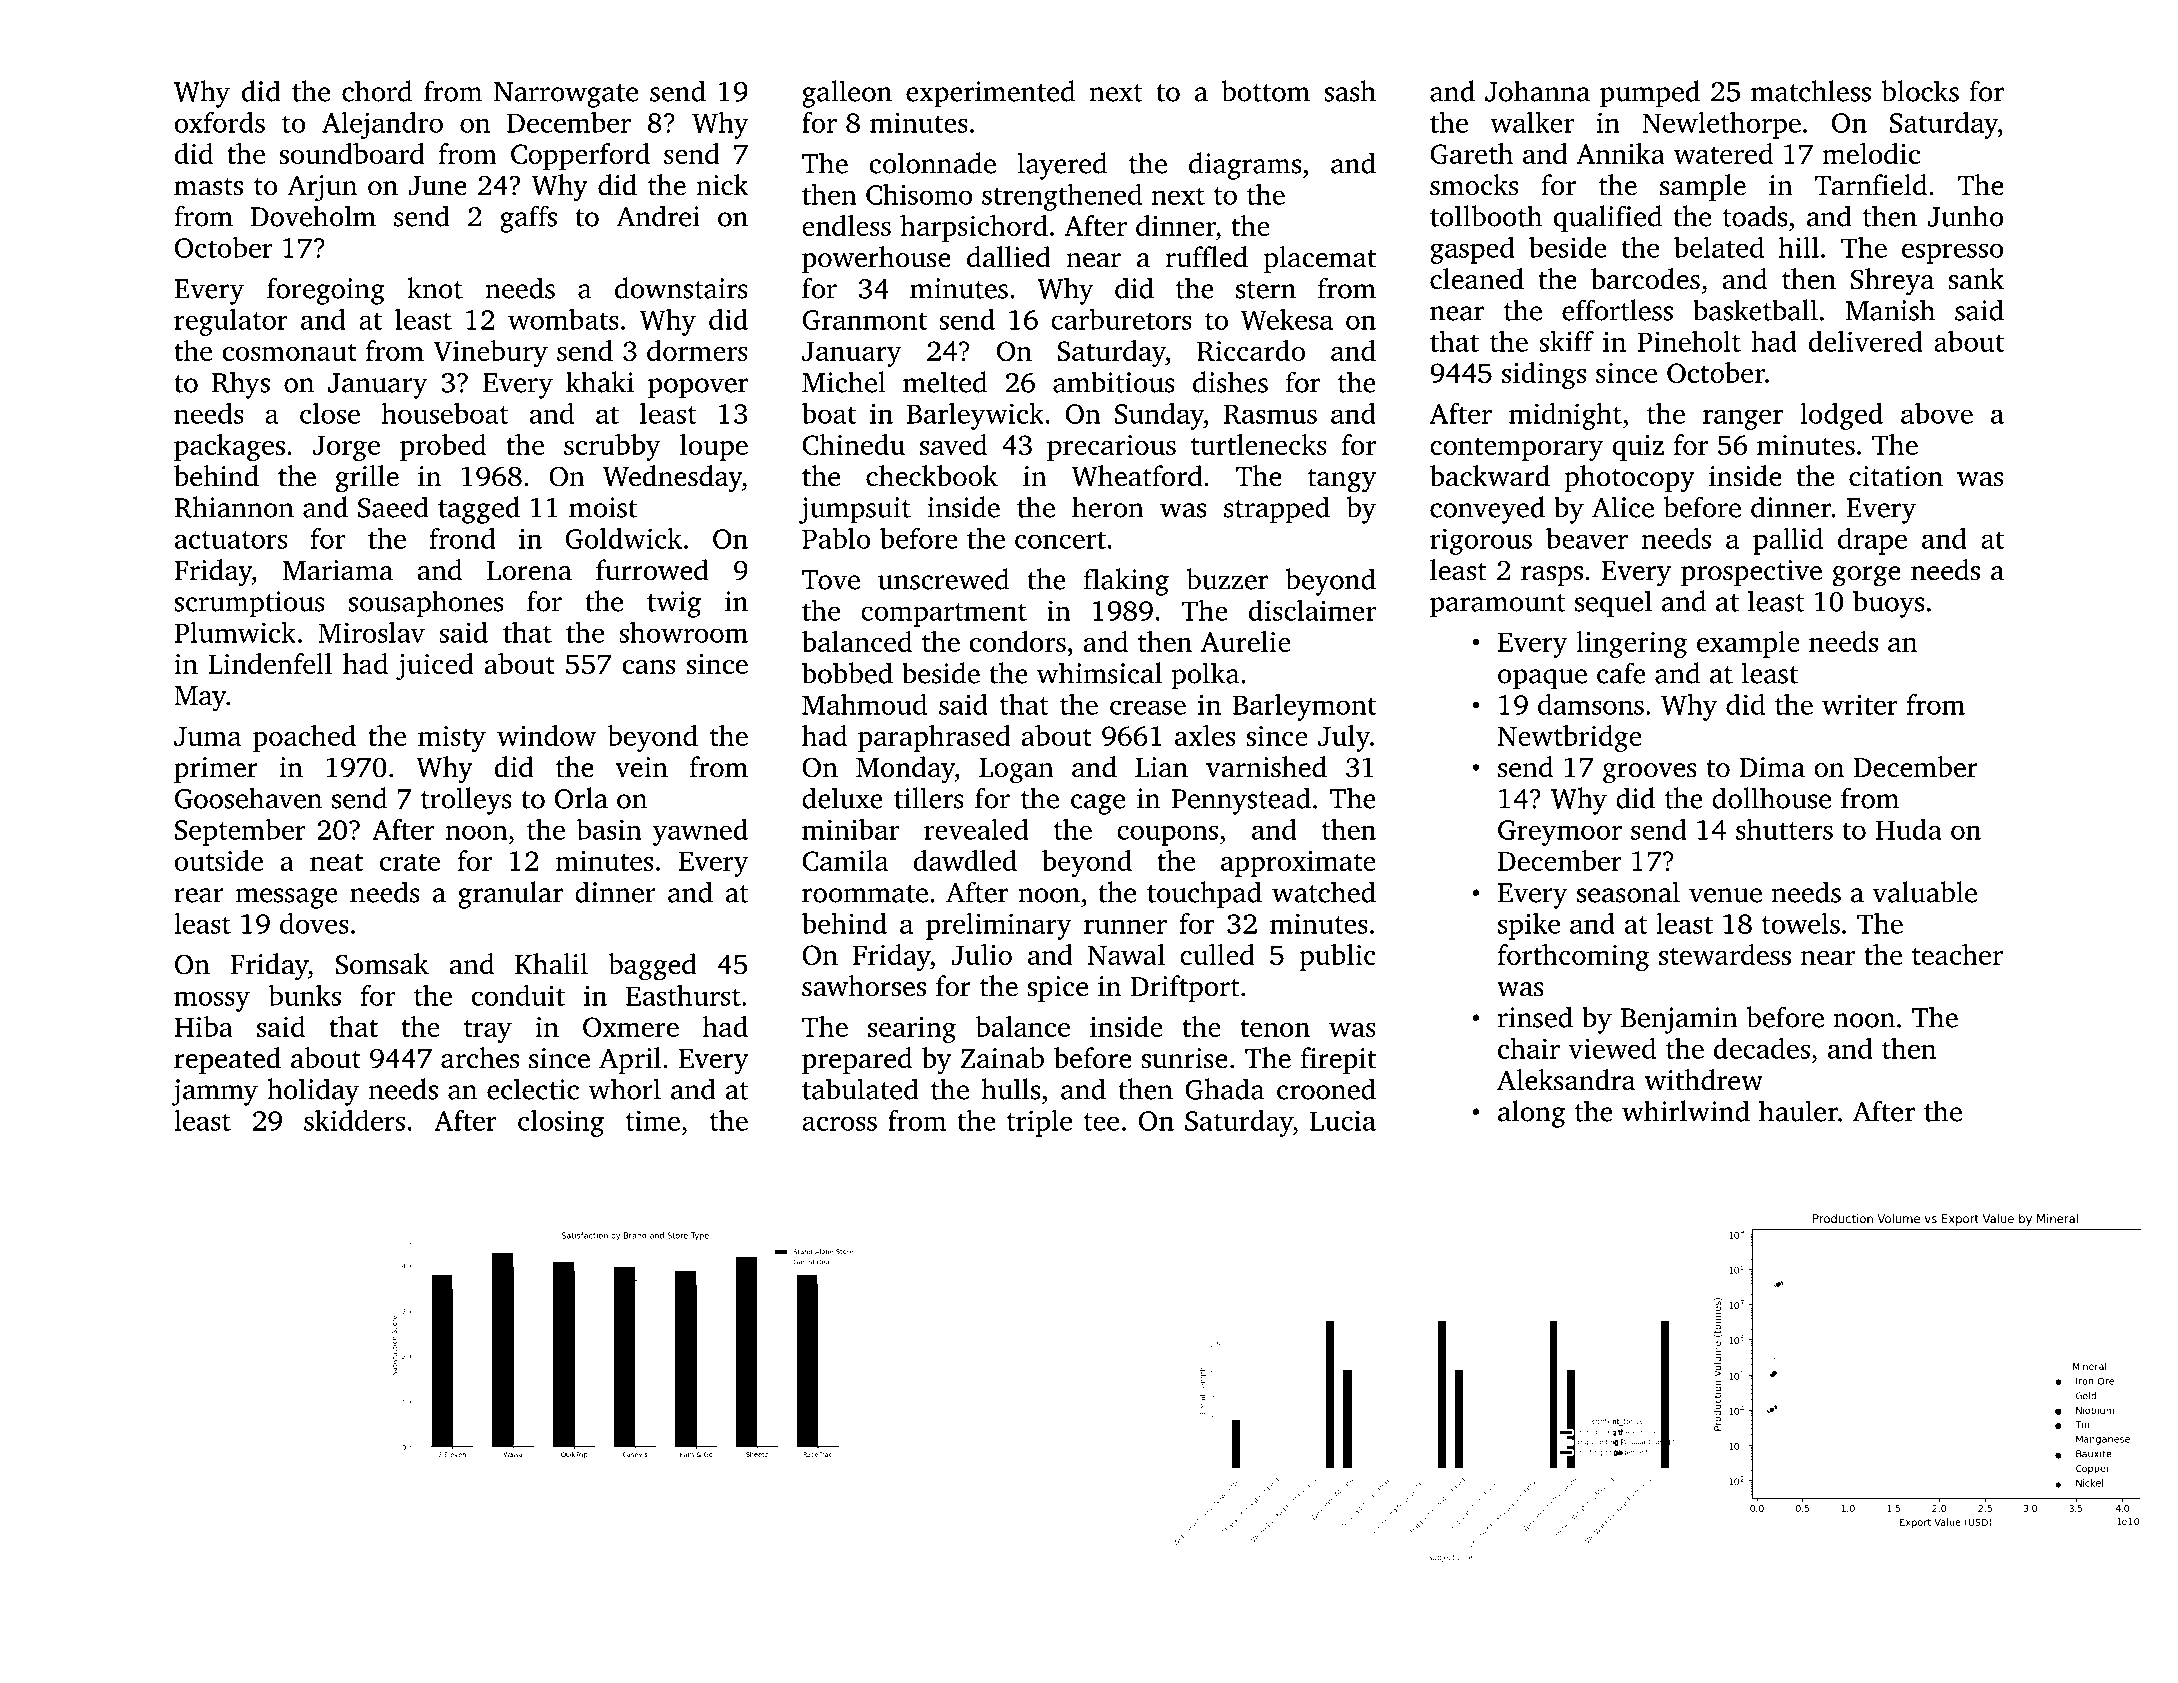 The height and width of the page is (1683, 2178). Describe the element at coordinates (566, 95) in the page. I see `Narrowgate` at that location.
